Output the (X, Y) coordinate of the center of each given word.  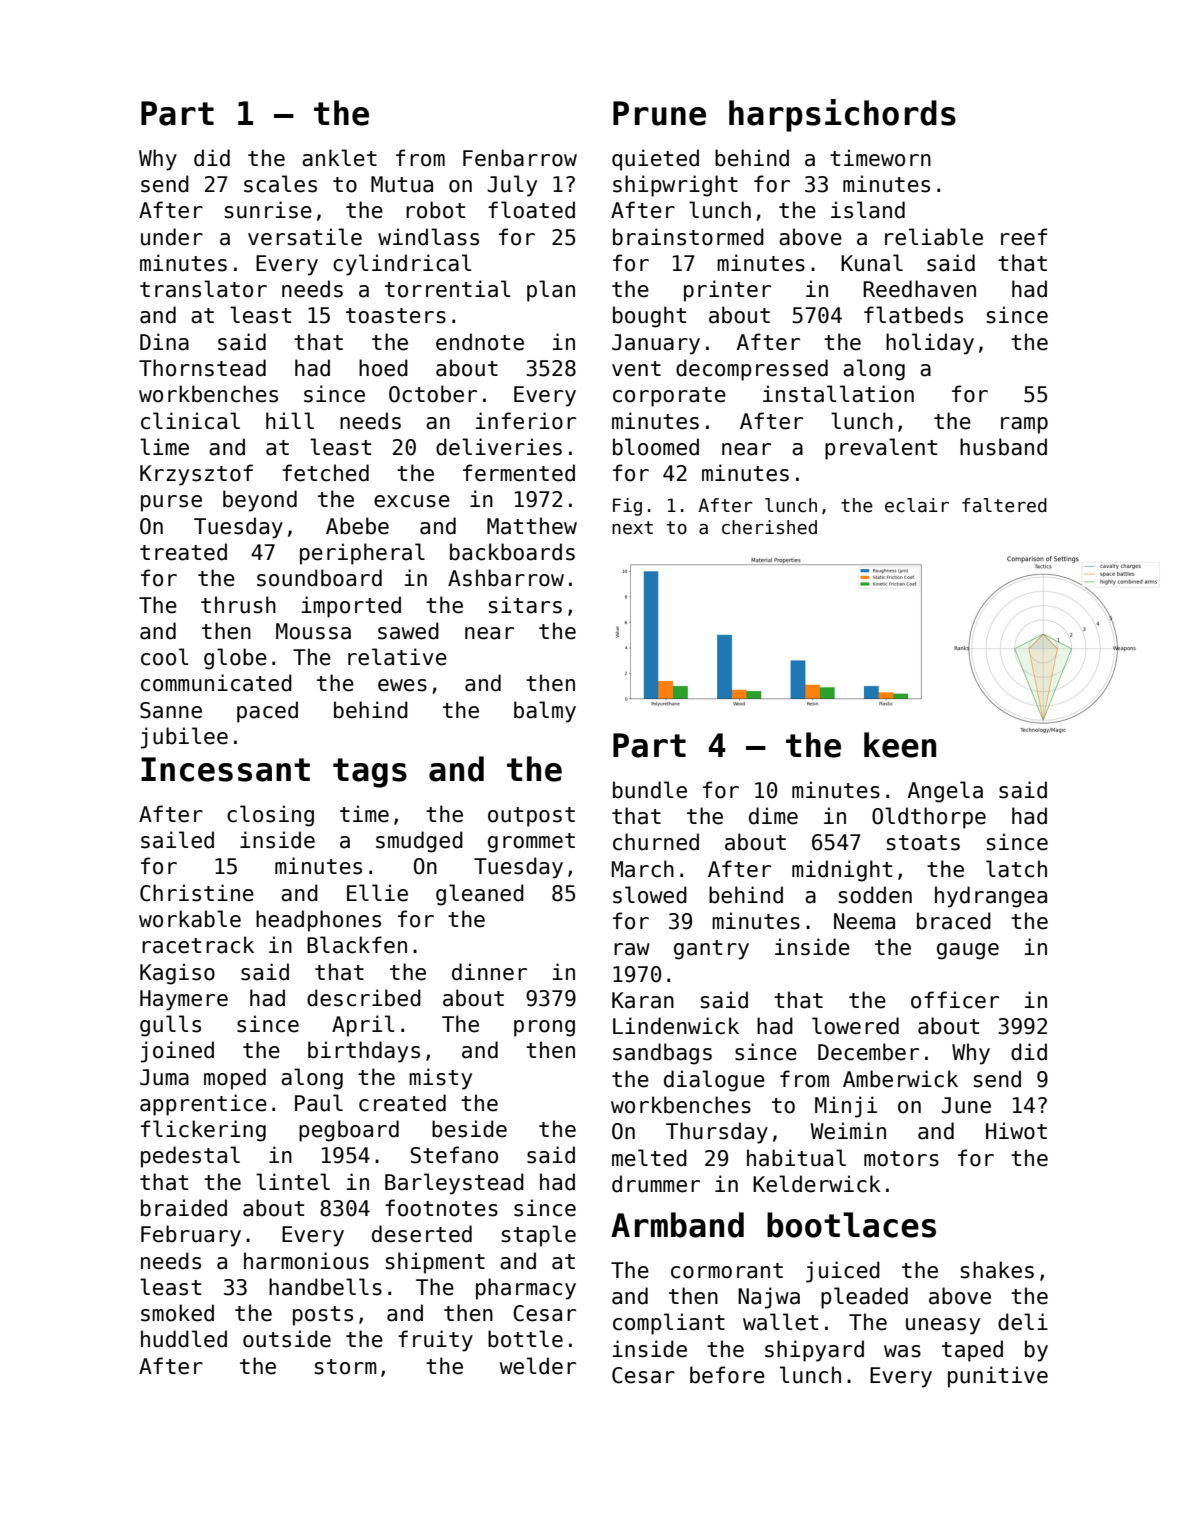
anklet (339, 158)
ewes (402, 685)
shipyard (814, 1351)
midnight (842, 871)
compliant (669, 1324)
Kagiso (177, 974)
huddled (184, 1339)
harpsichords (842, 115)
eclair (917, 505)
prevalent (881, 449)
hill (290, 420)
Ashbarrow (506, 578)
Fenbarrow (520, 158)
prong (544, 1028)
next (632, 528)
